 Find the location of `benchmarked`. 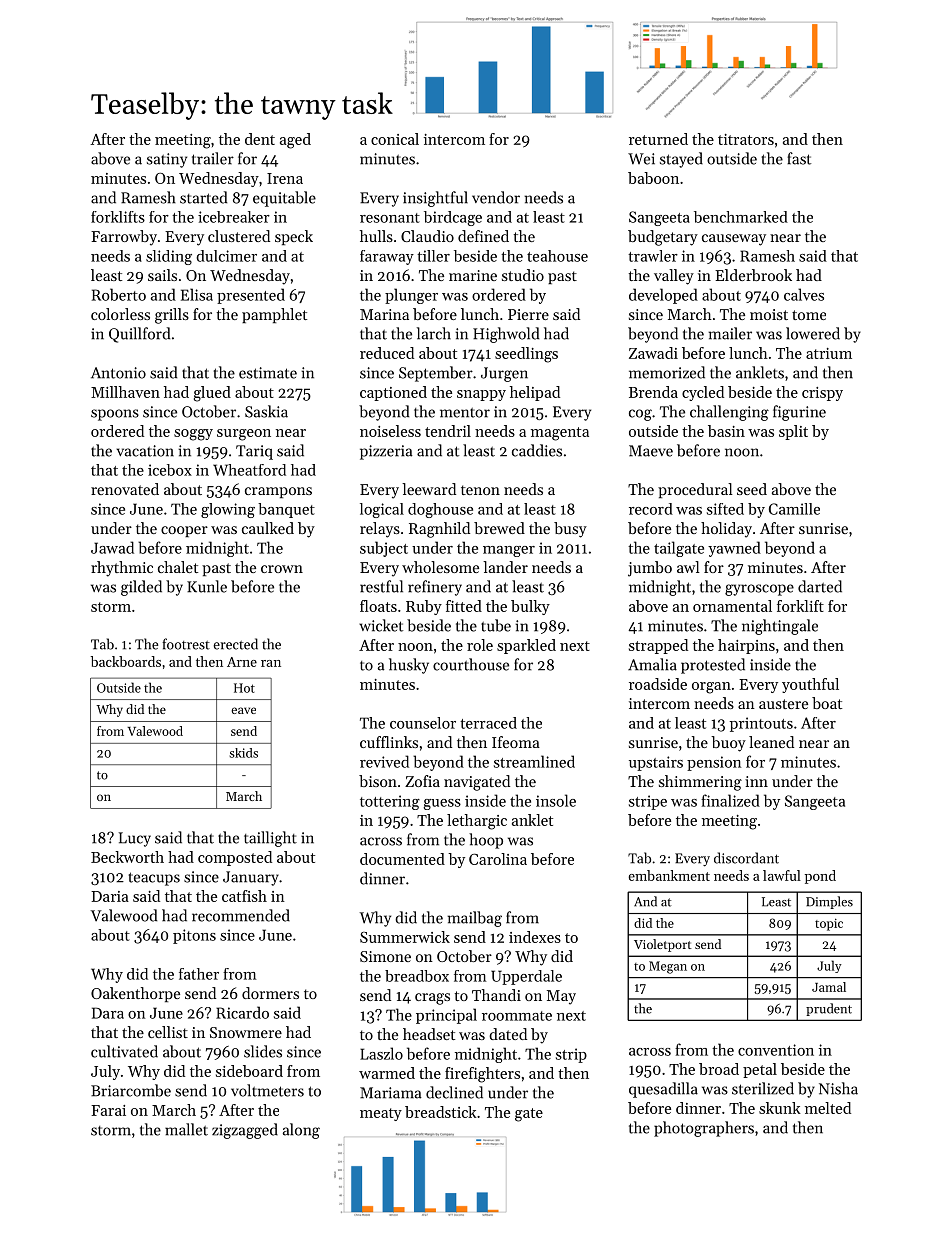

benchmarked is located at coordinates (741, 217).
